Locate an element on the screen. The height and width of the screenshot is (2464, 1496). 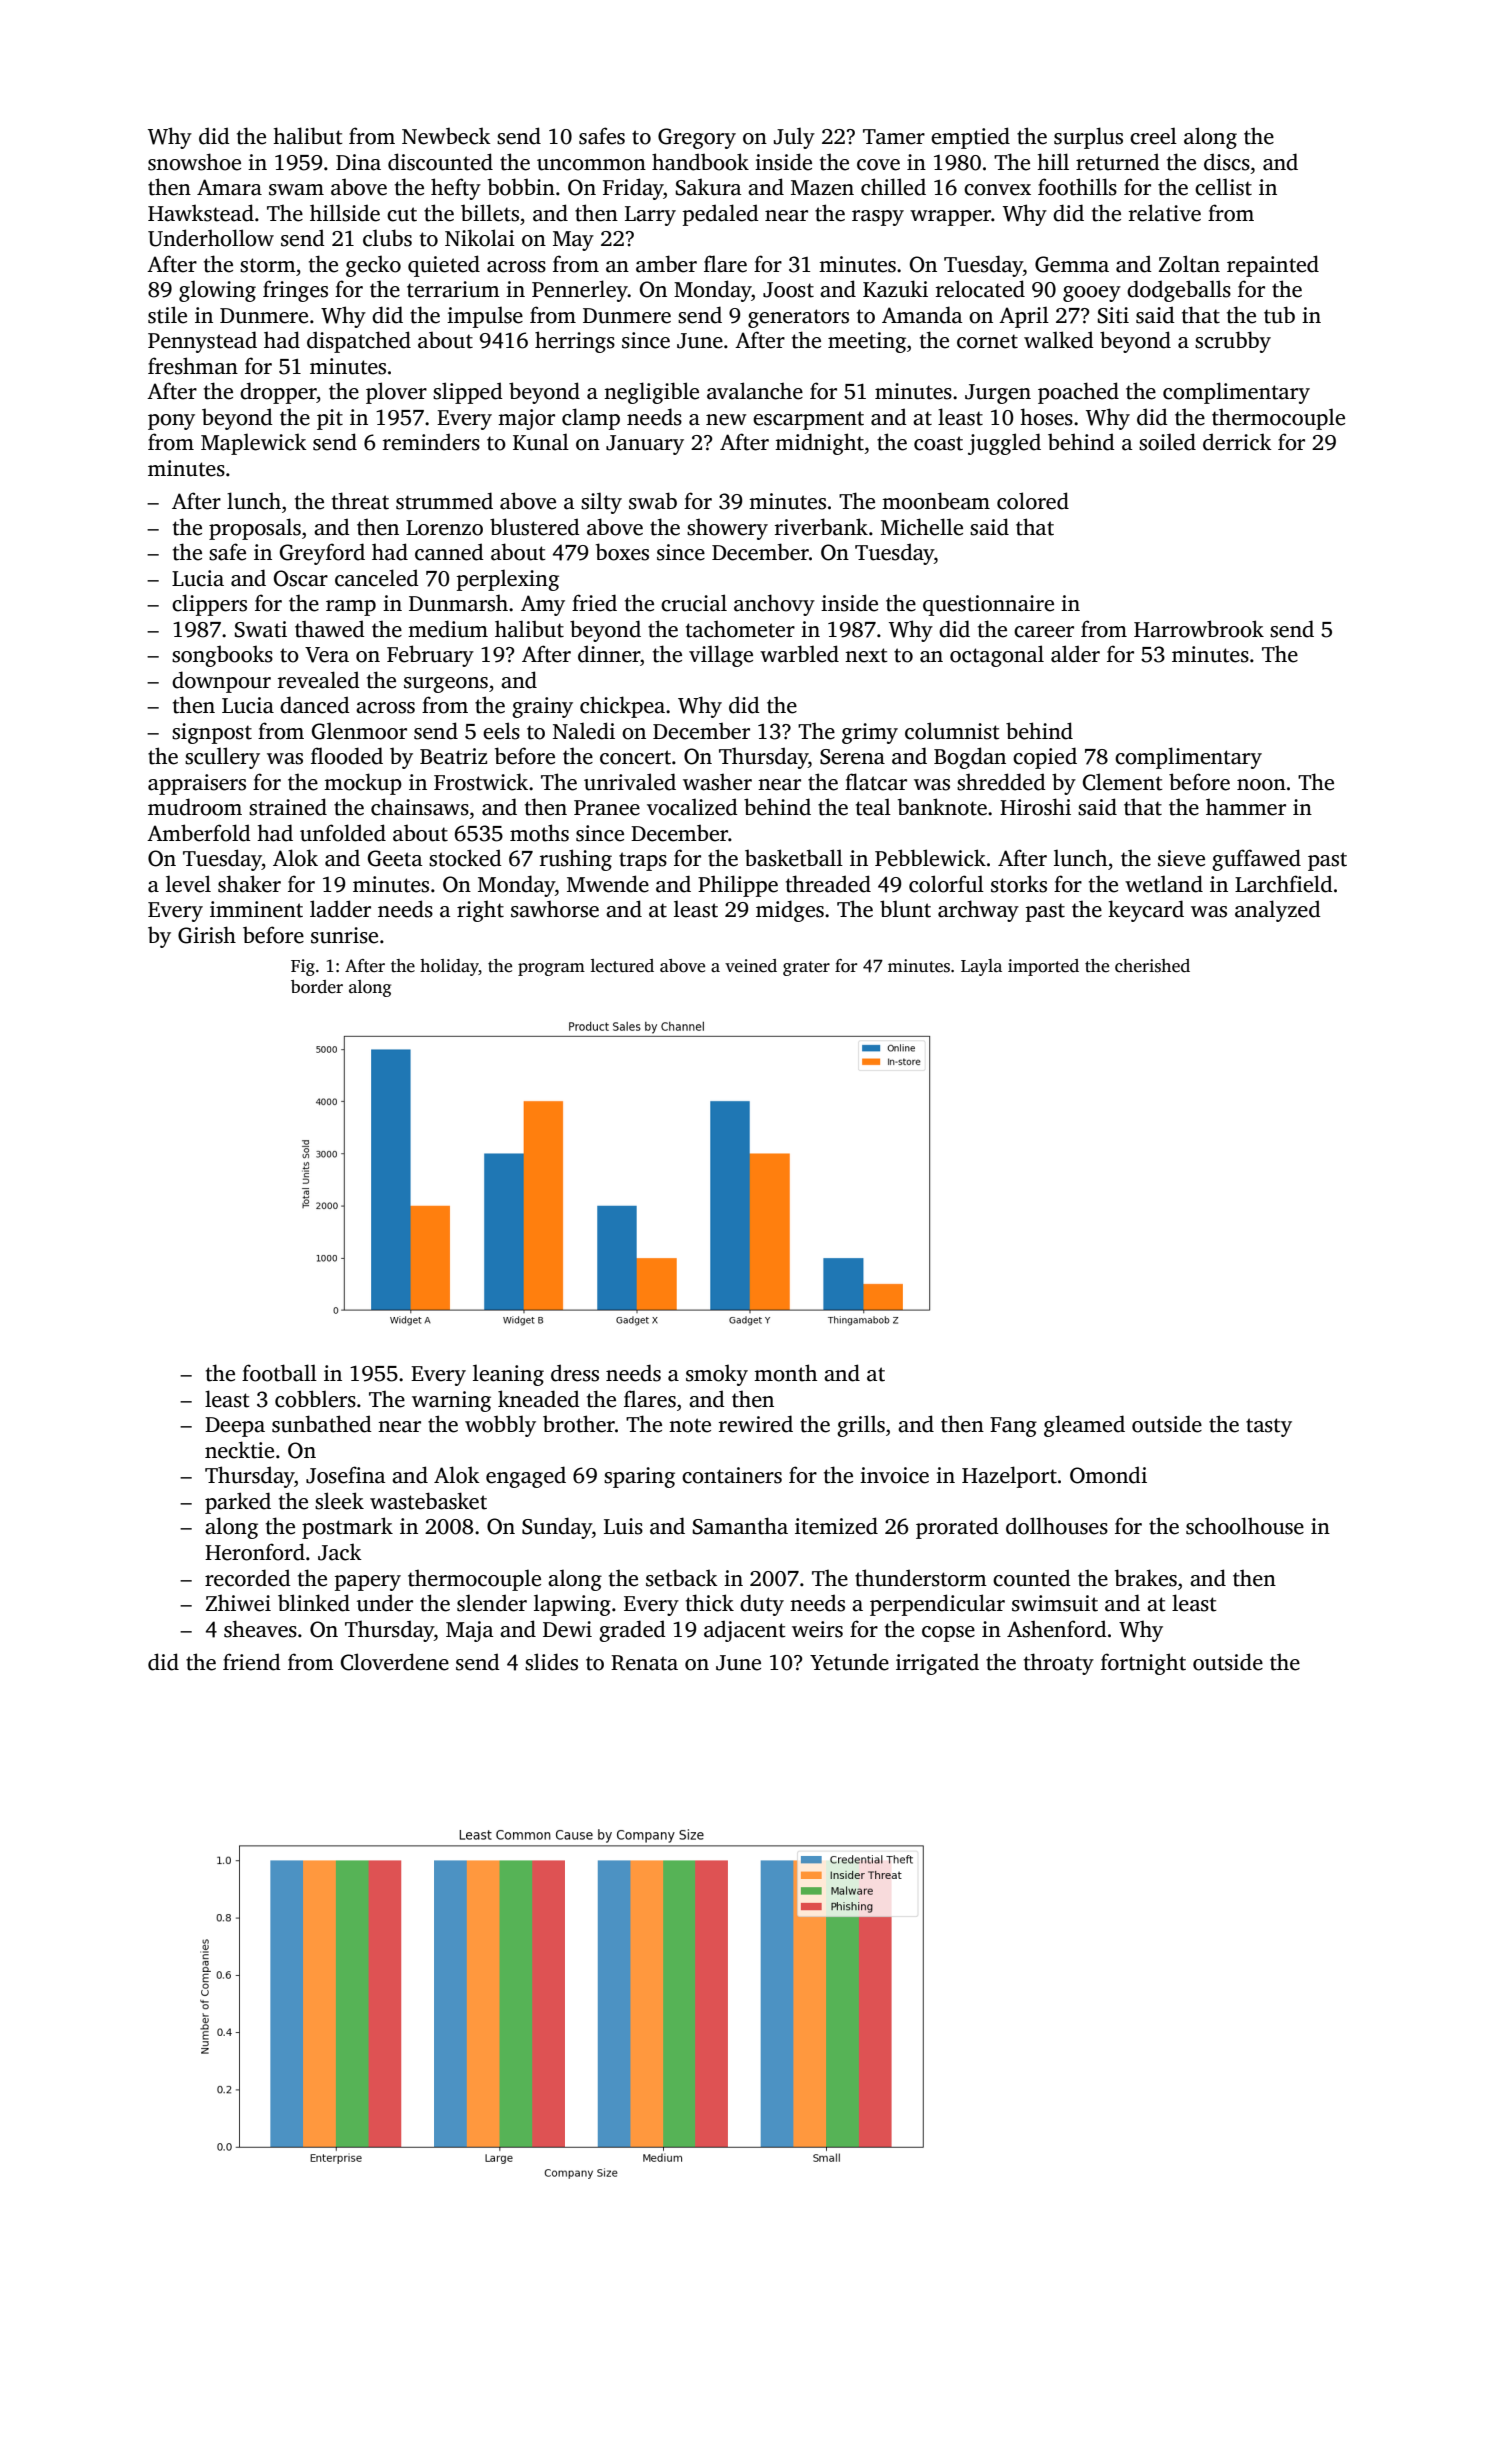
tub is located at coordinates (1279, 315).
